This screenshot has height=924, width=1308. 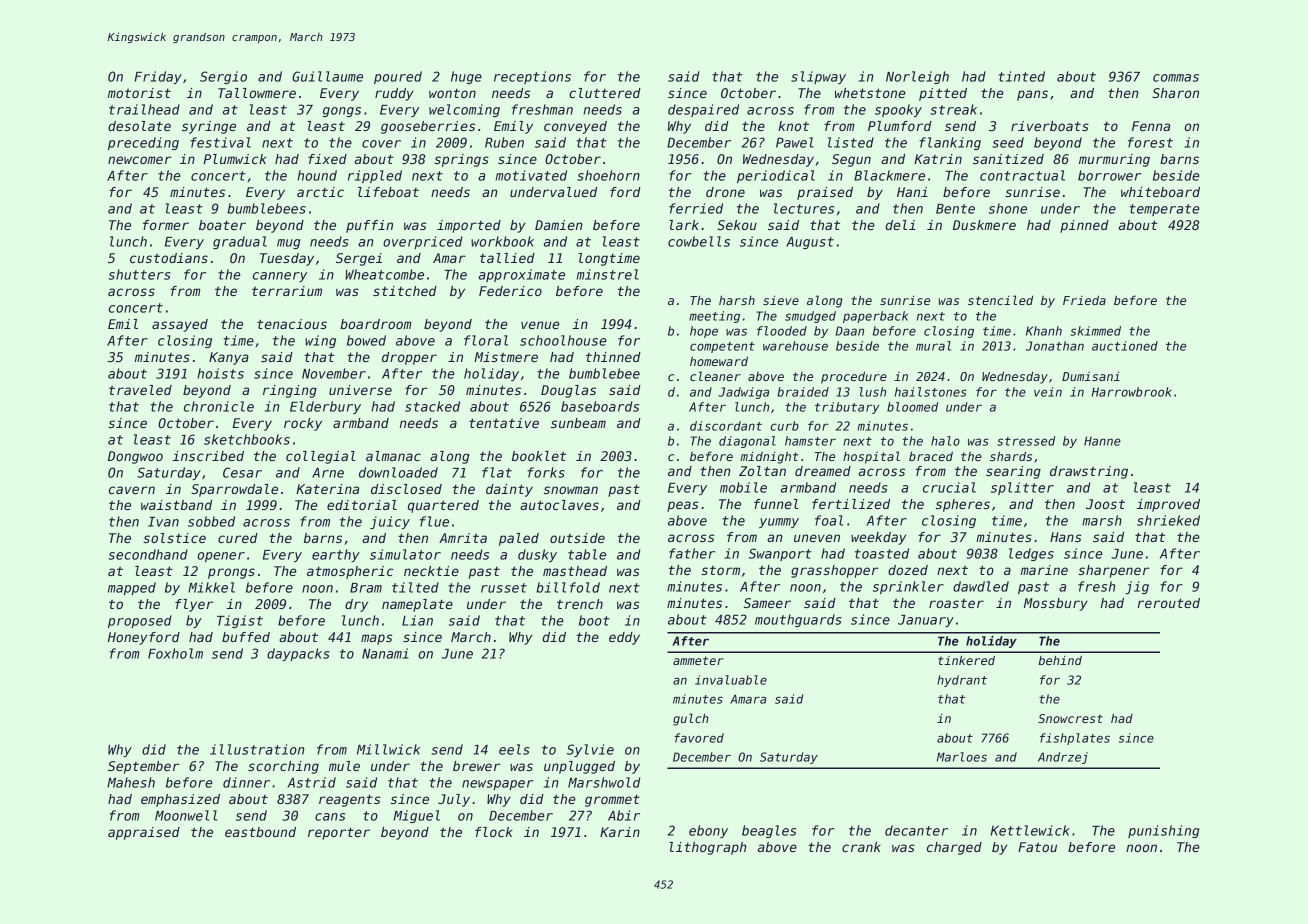 What do you see at coordinates (531, 175) in the screenshot?
I see `motivated` at bounding box center [531, 175].
